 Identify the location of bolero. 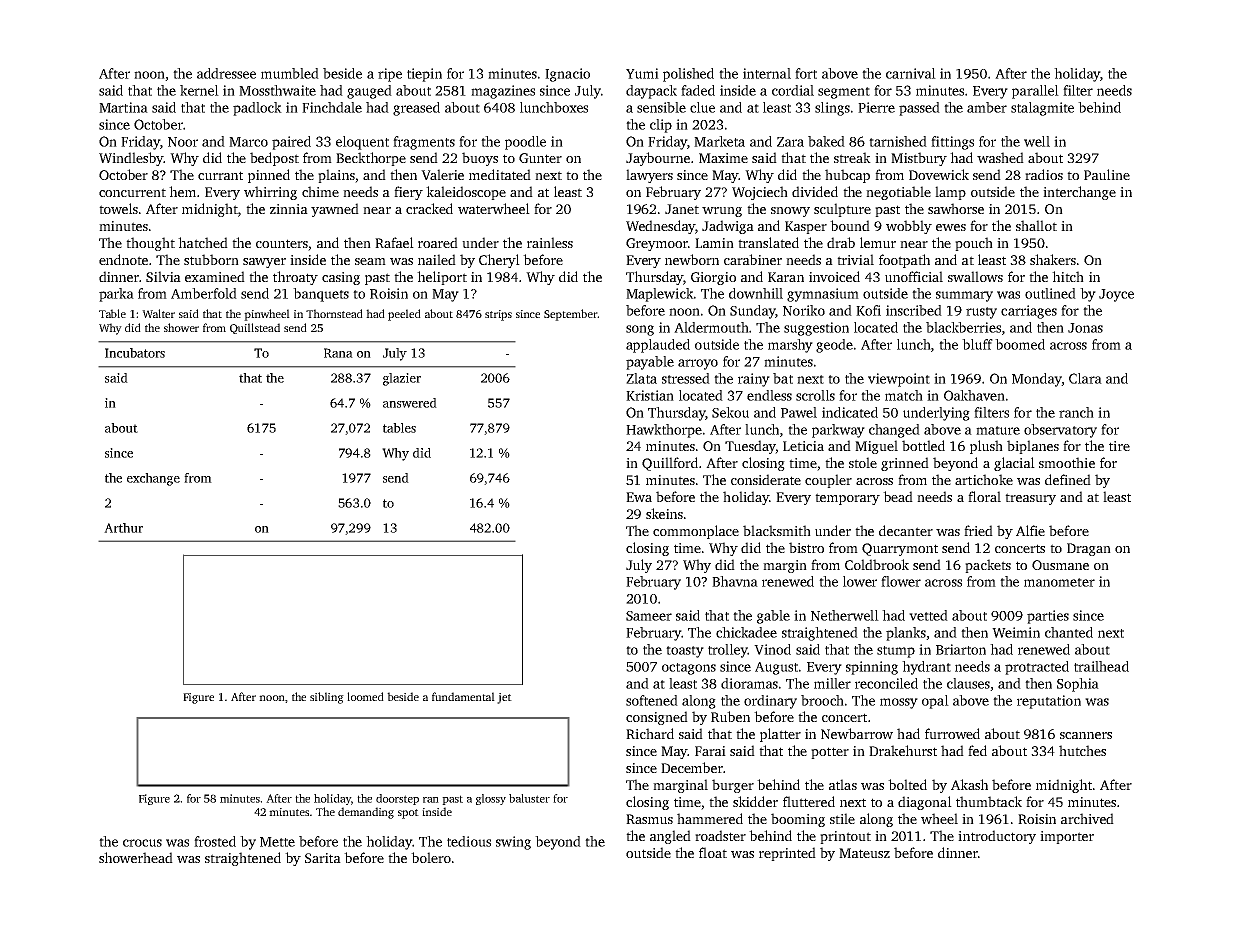
(431, 857).
